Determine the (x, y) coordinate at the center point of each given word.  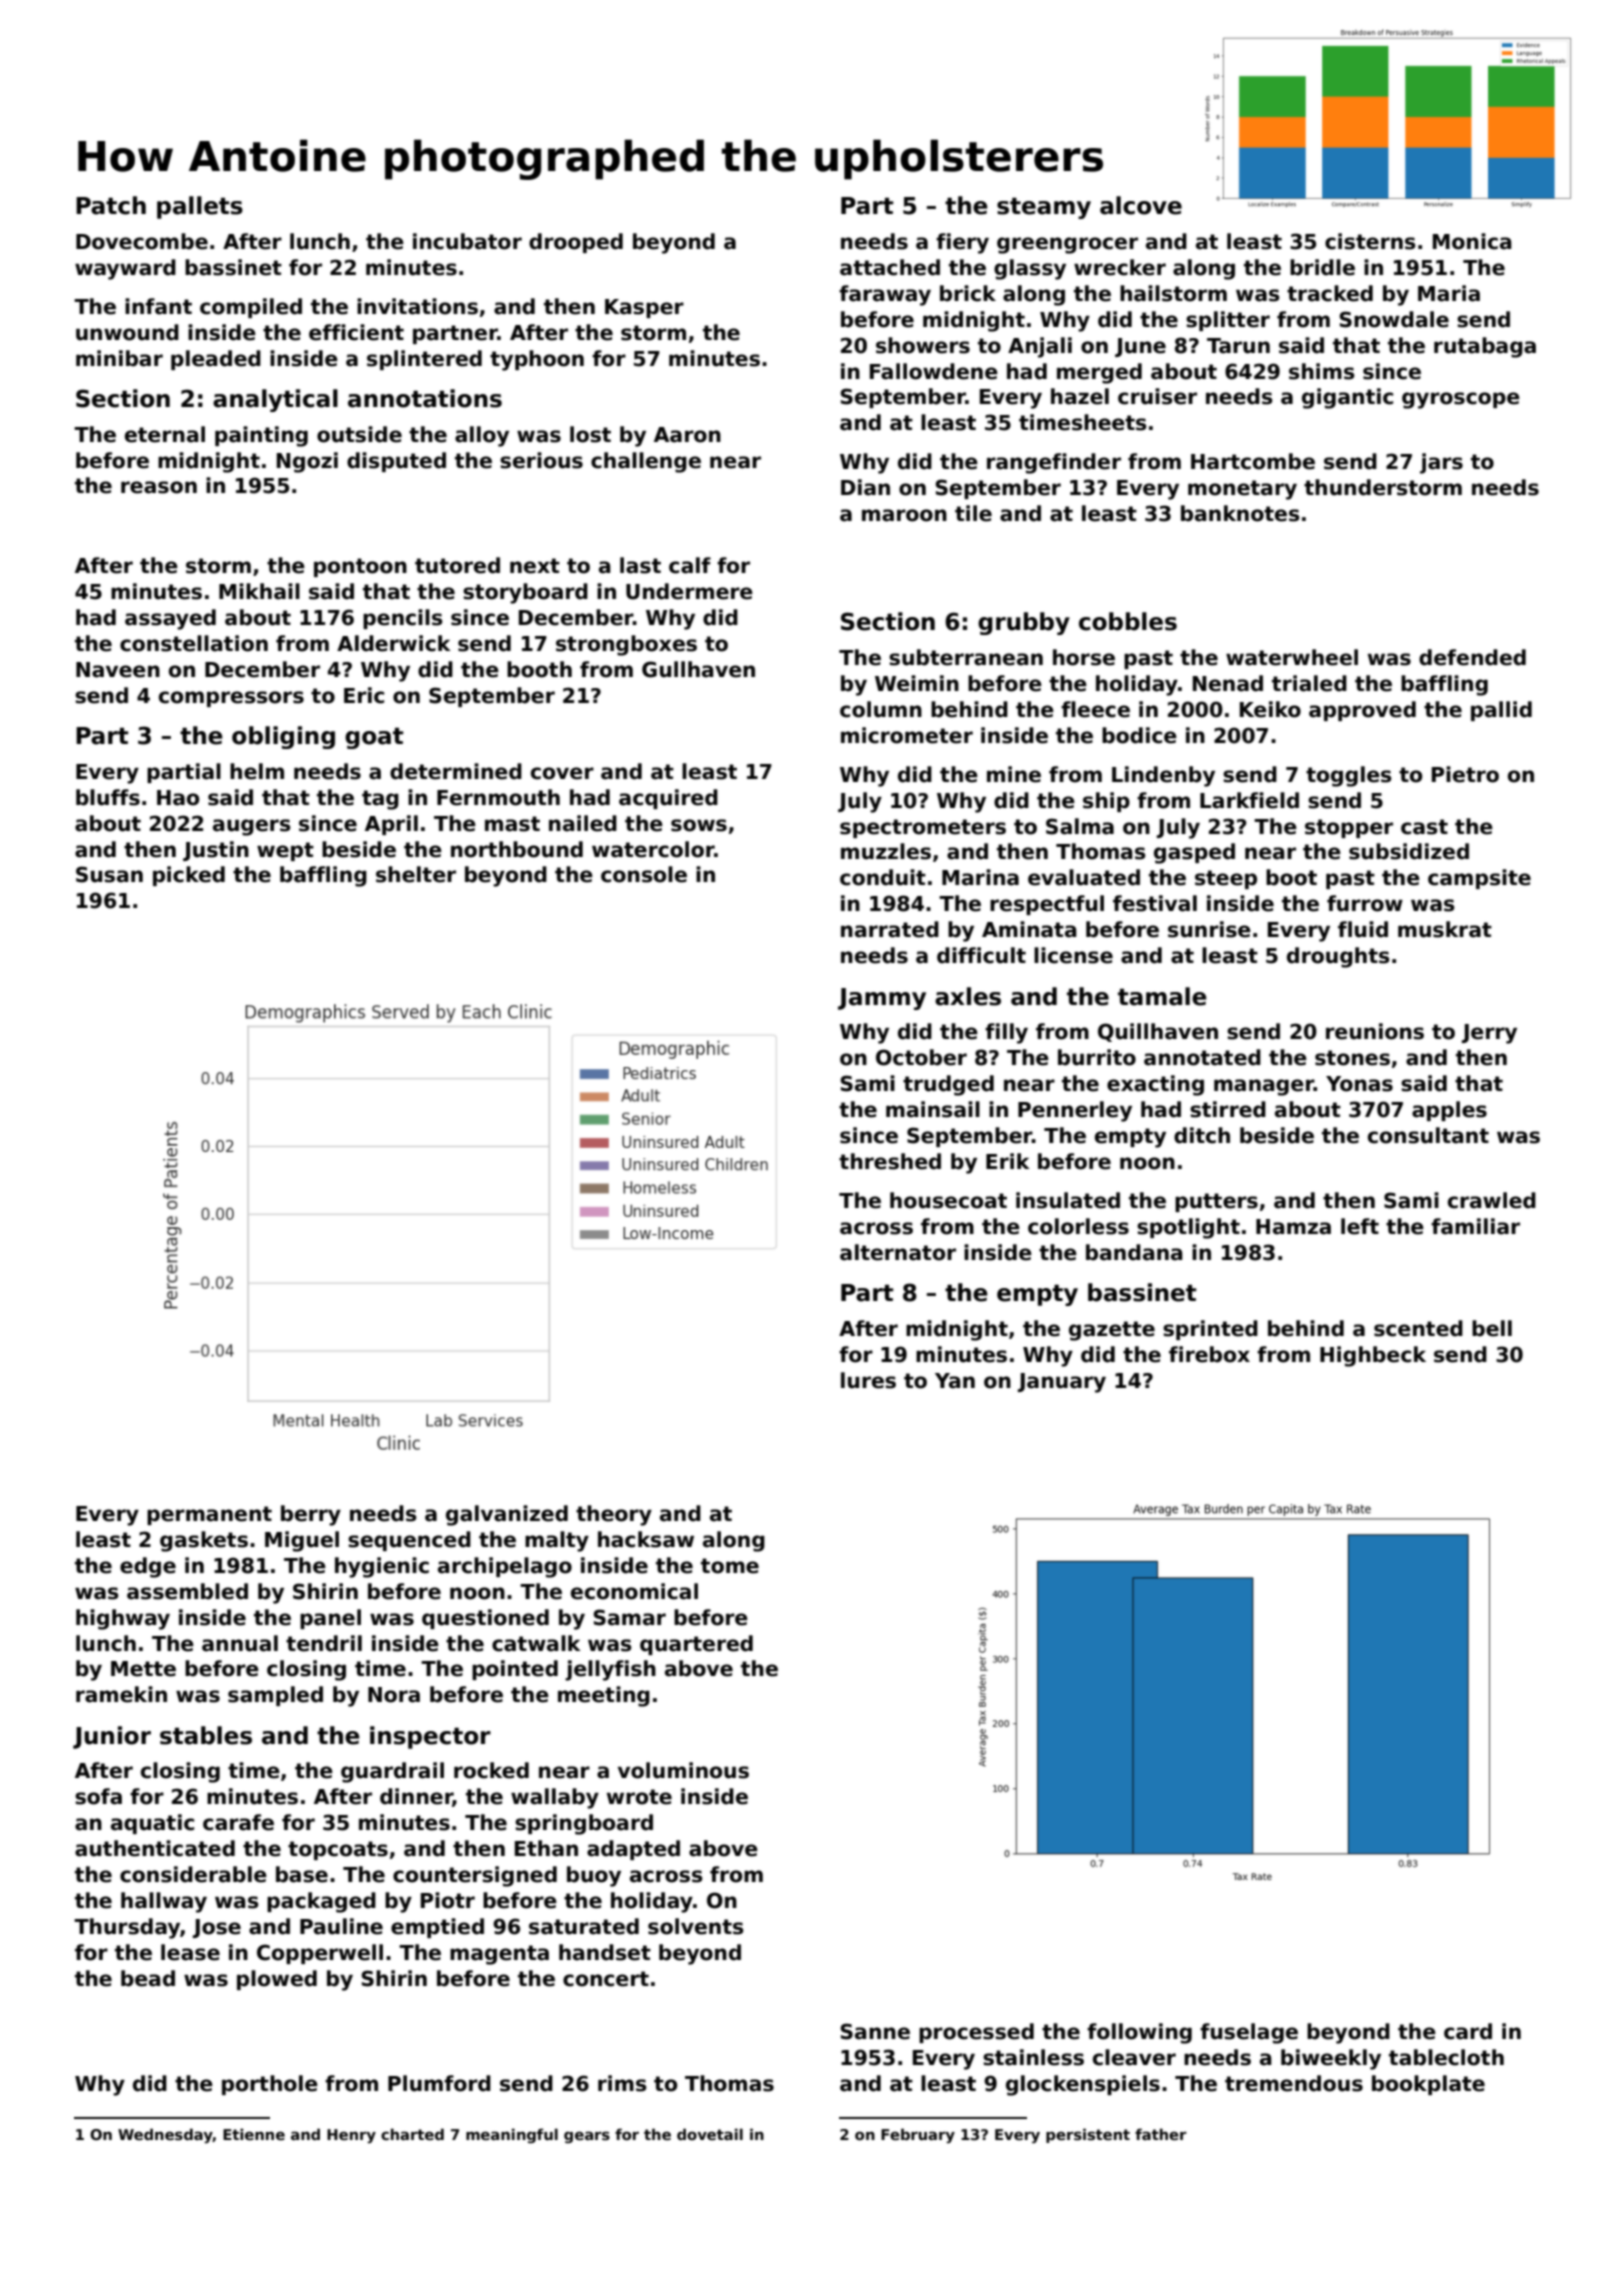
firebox (1209, 1354)
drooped (576, 243)
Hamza (1293, 1227)
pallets (200, 207)
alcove (1141, 205)
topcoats (338, 1850)
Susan (109, 874)
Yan (955, 1381)
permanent (209, 1515)
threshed (890, 1161)
